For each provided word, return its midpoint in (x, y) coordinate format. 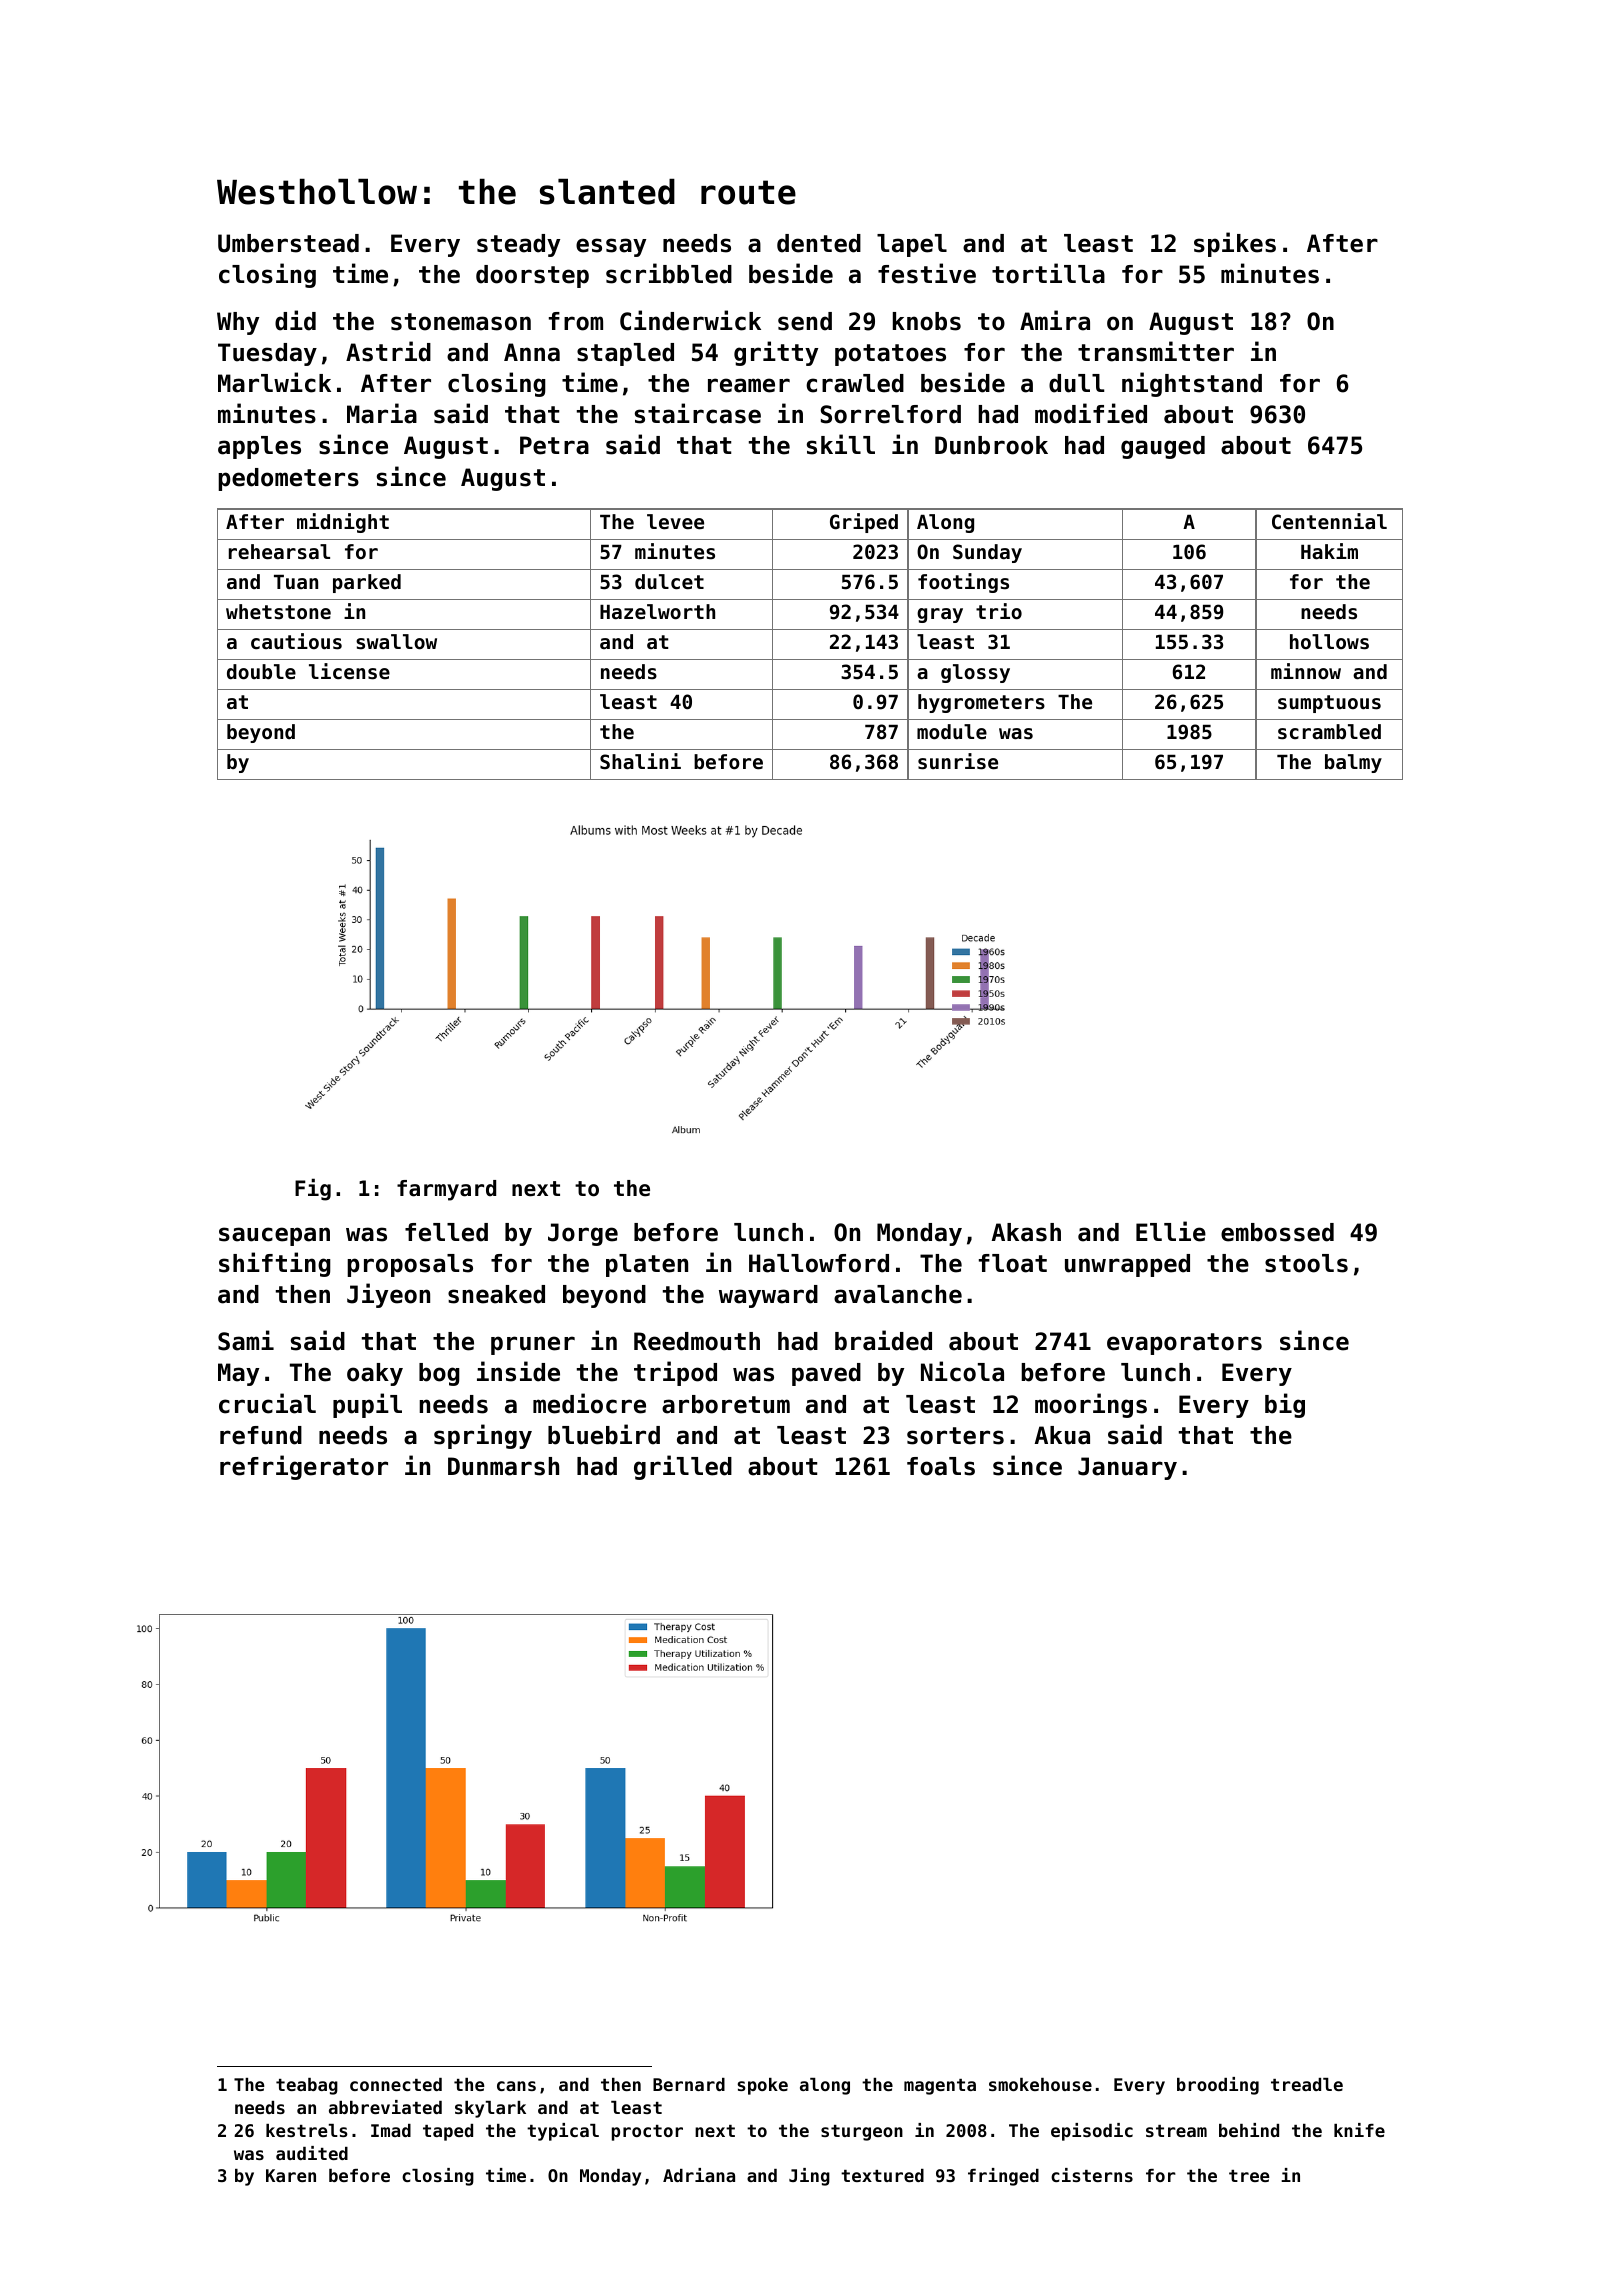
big (1285, 1405)
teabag (307, 2086)
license (349, 671)
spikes (1235, 244)
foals (941, 1466)
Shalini (640, 761)
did (295, 320)
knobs (927, 321)
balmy (1353, 763)
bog (439, 1374)
